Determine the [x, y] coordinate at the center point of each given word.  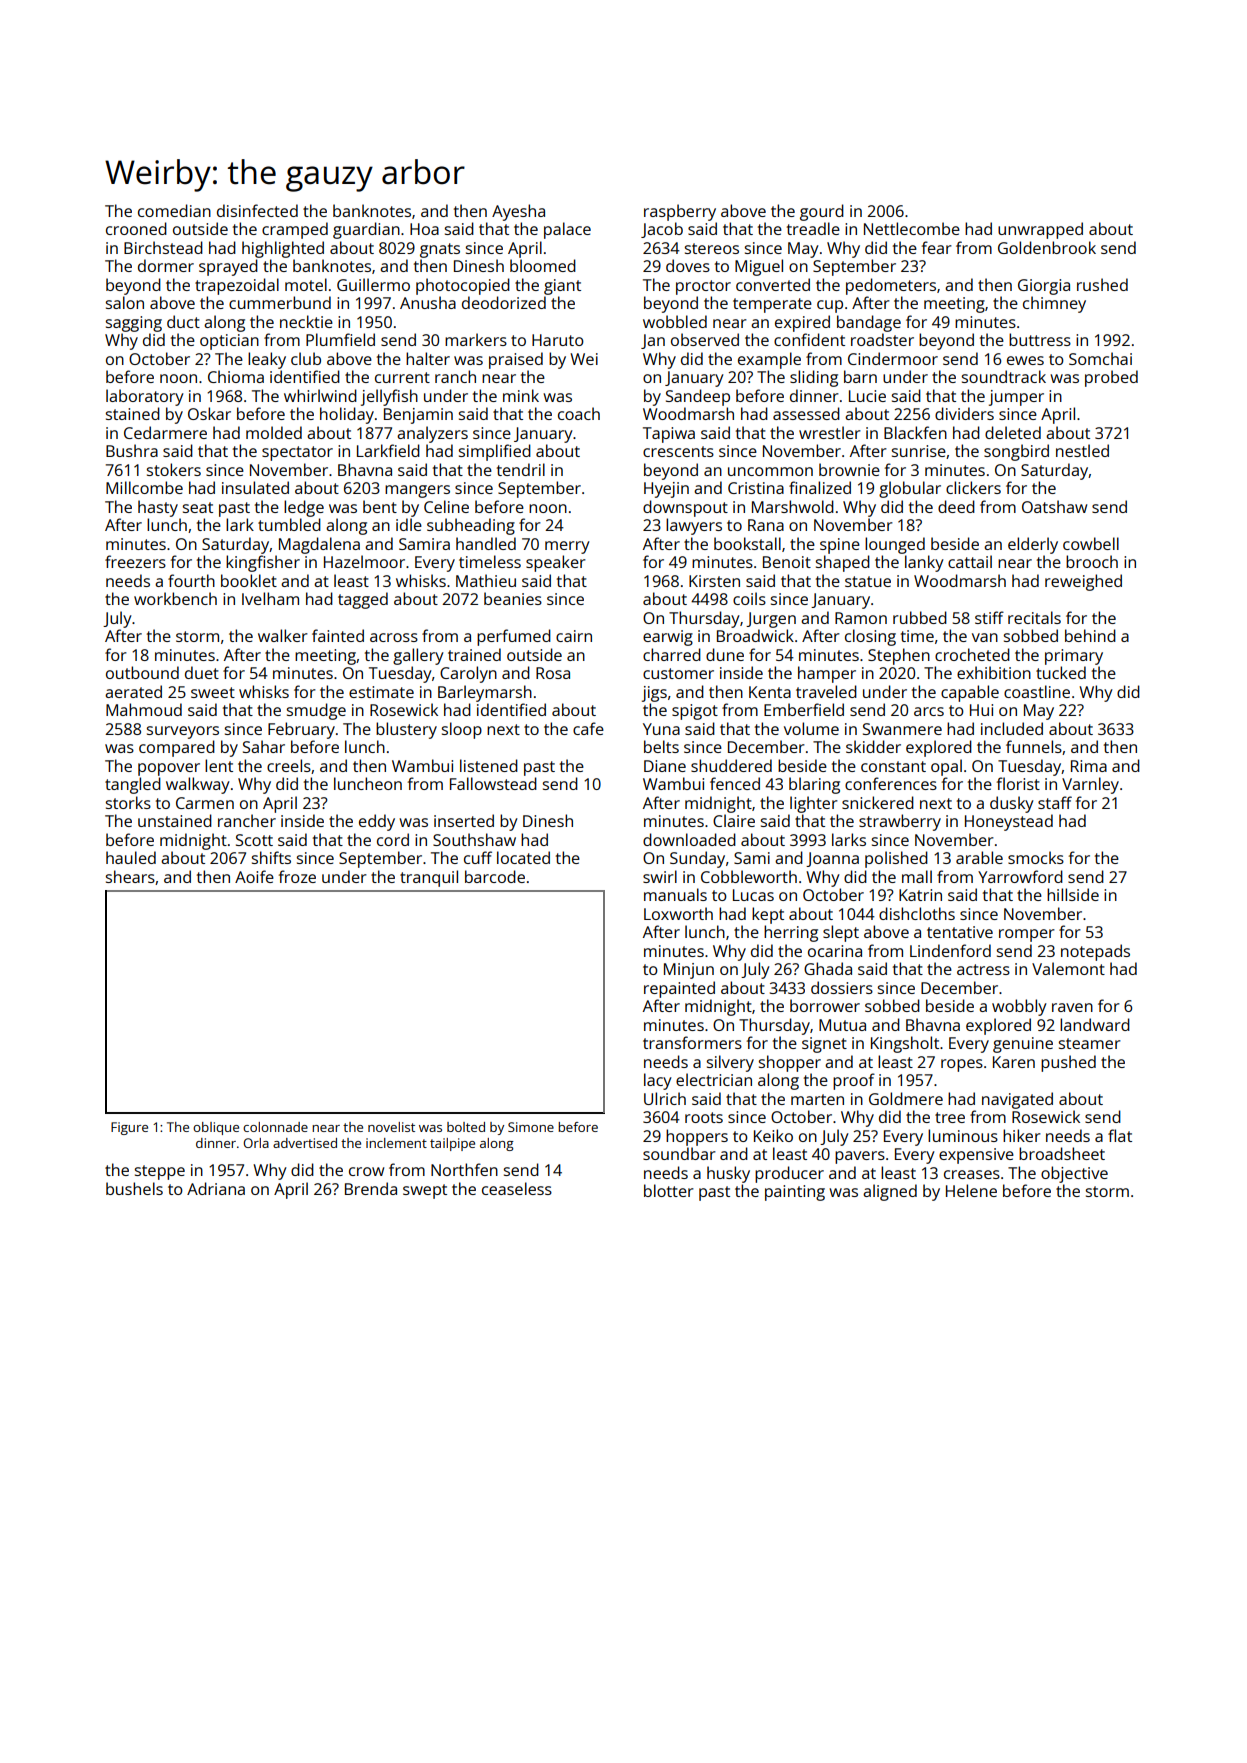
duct [183, 321]
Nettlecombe [912, 228]
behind [1090, 635]
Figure [129, 1128]
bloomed [543, 265]
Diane [665, 766]
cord [393, 839]
